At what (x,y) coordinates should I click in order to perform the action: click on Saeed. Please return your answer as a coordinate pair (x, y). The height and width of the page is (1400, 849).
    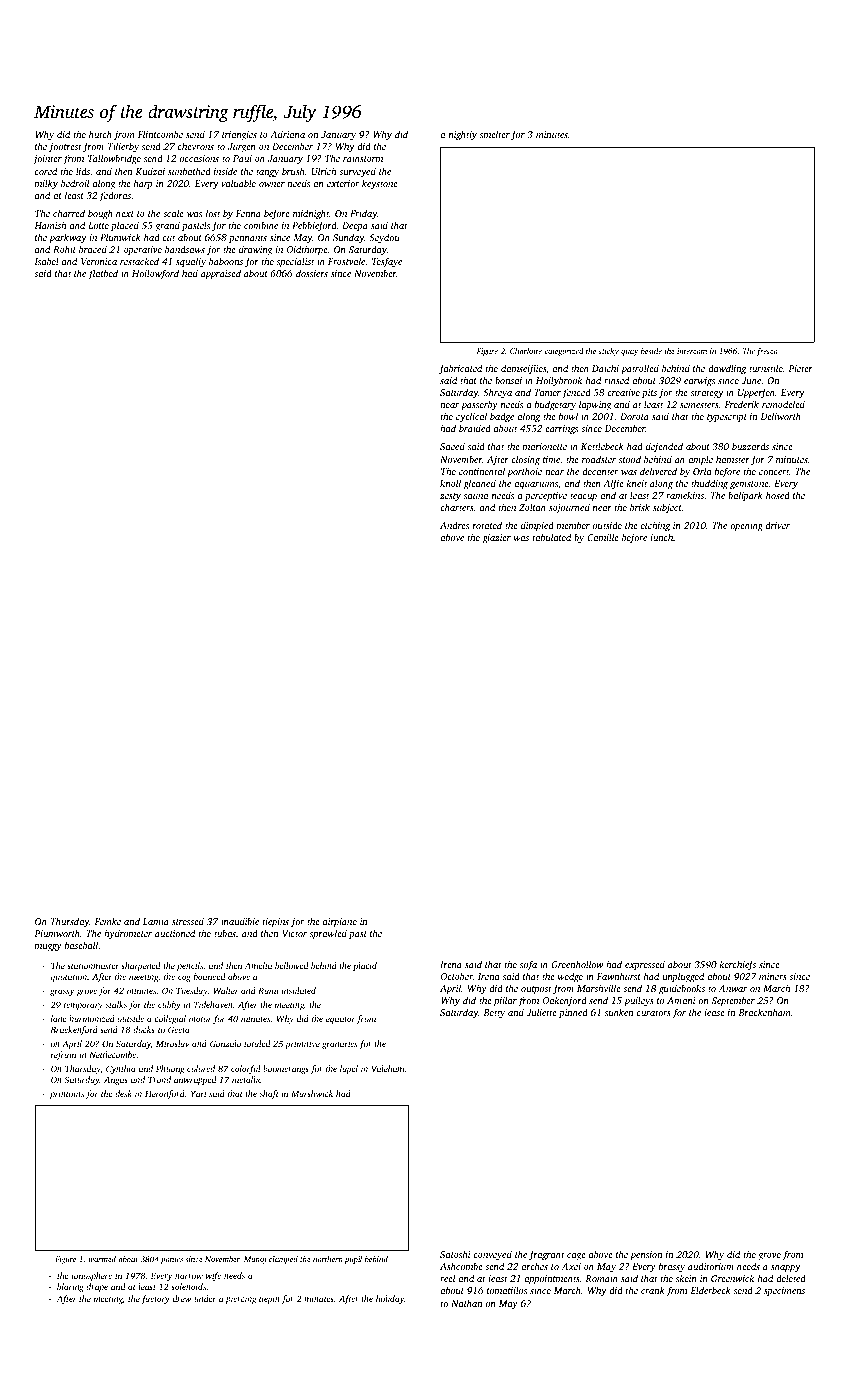
    Looking at the image, I should click on (452, 446).
